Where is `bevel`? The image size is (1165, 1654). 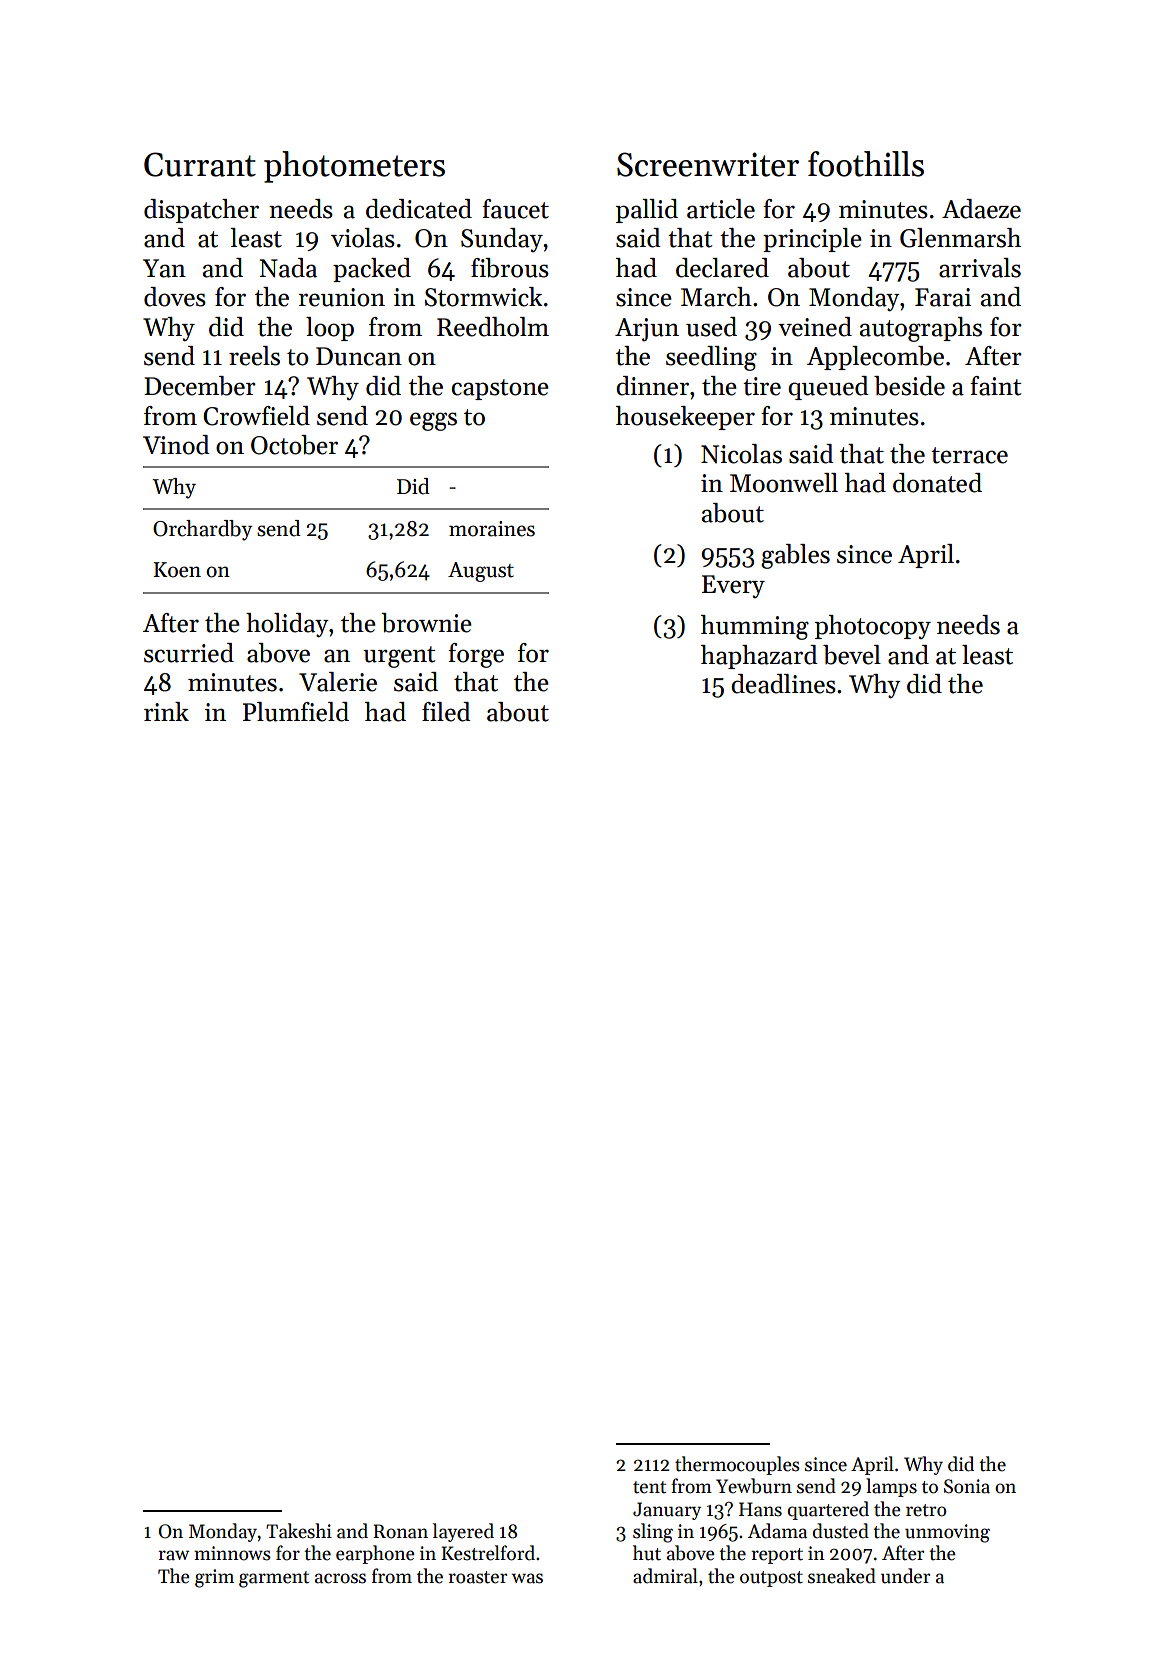 bevel is located at coordinates (852, 655).
